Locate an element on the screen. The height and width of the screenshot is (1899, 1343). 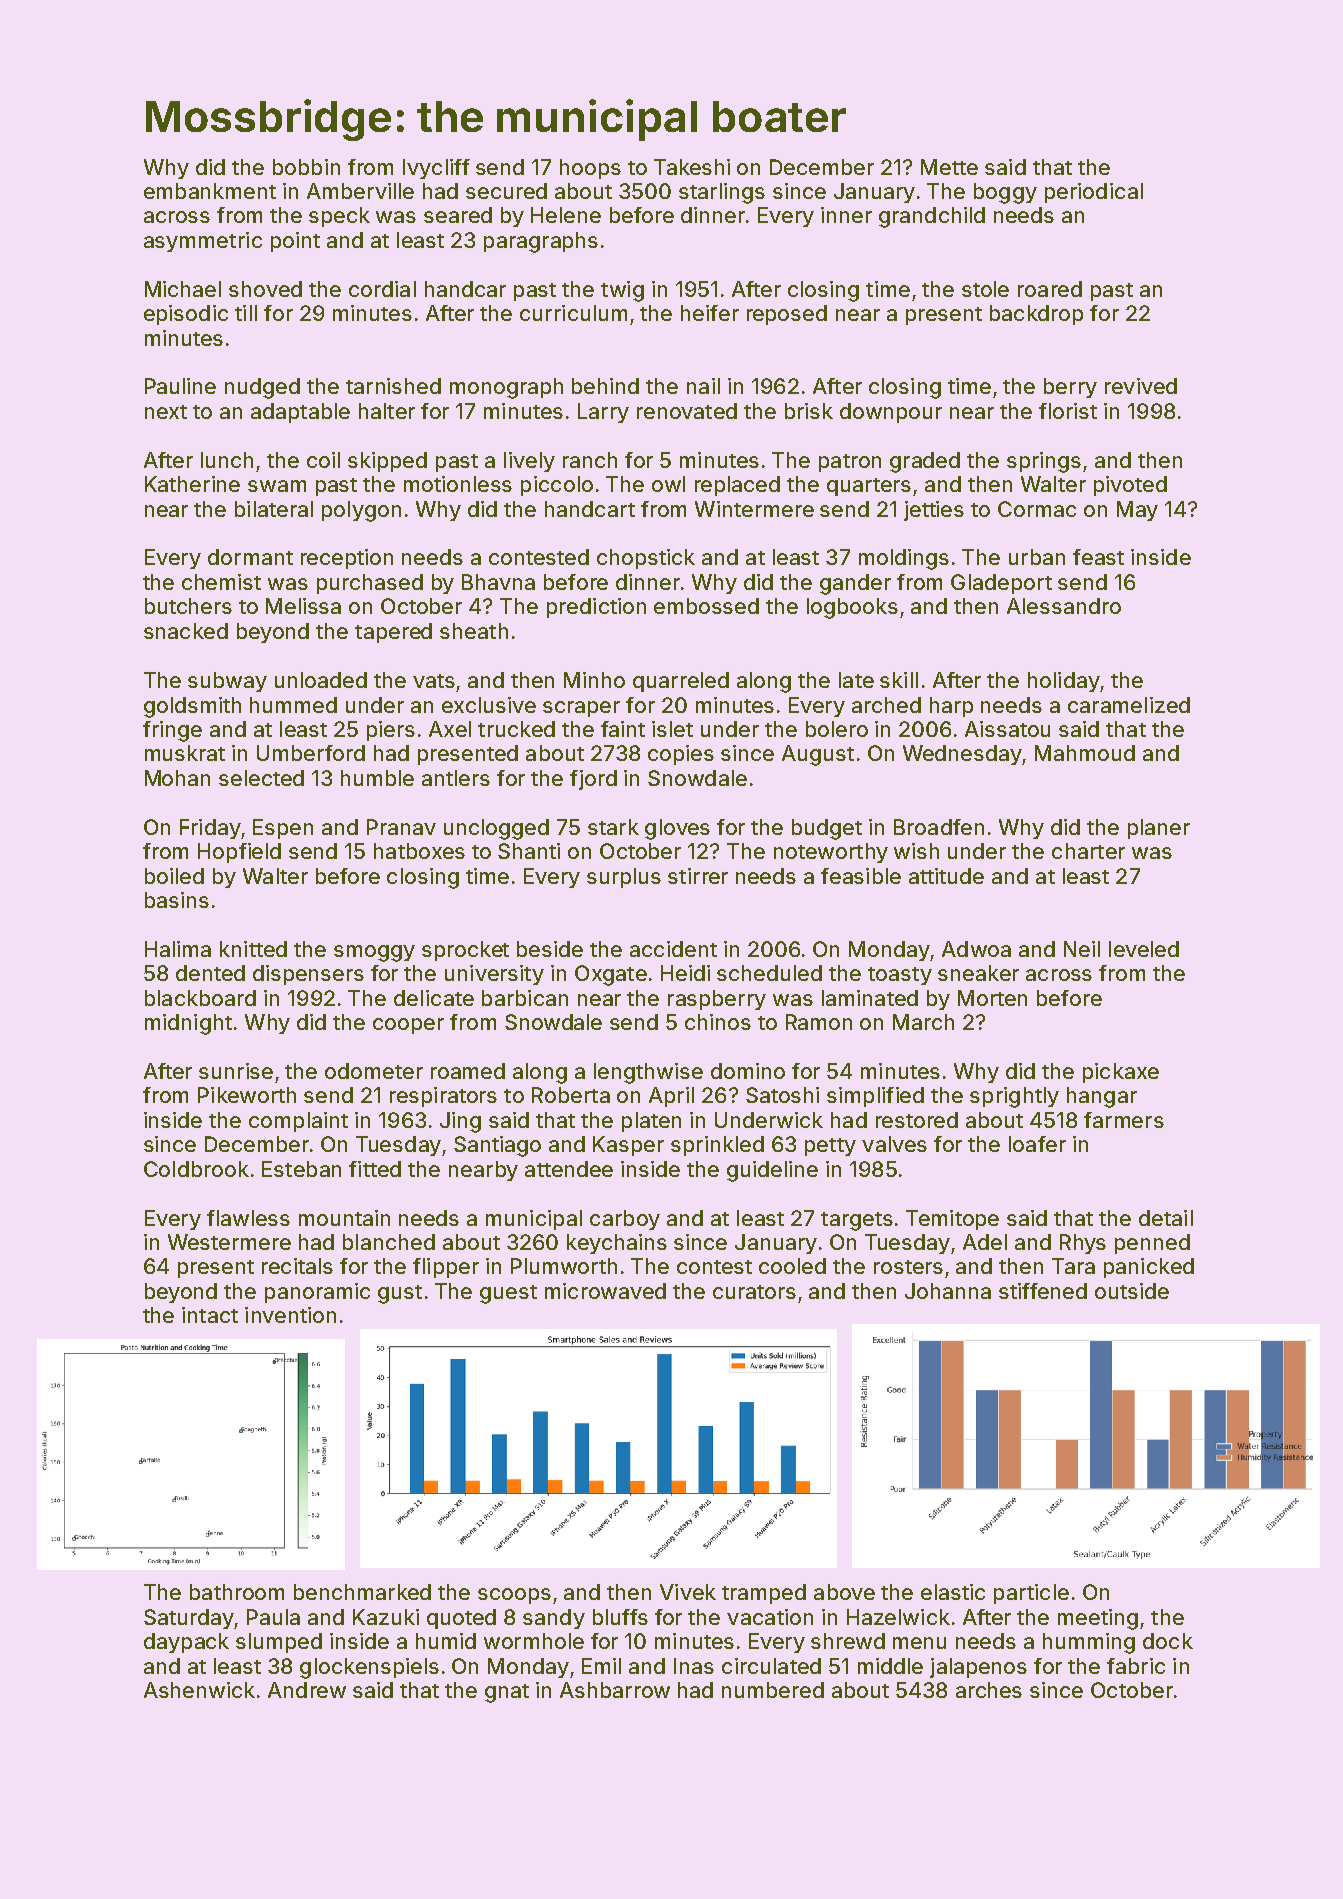
Mette is located at coordinates (949, 167).
